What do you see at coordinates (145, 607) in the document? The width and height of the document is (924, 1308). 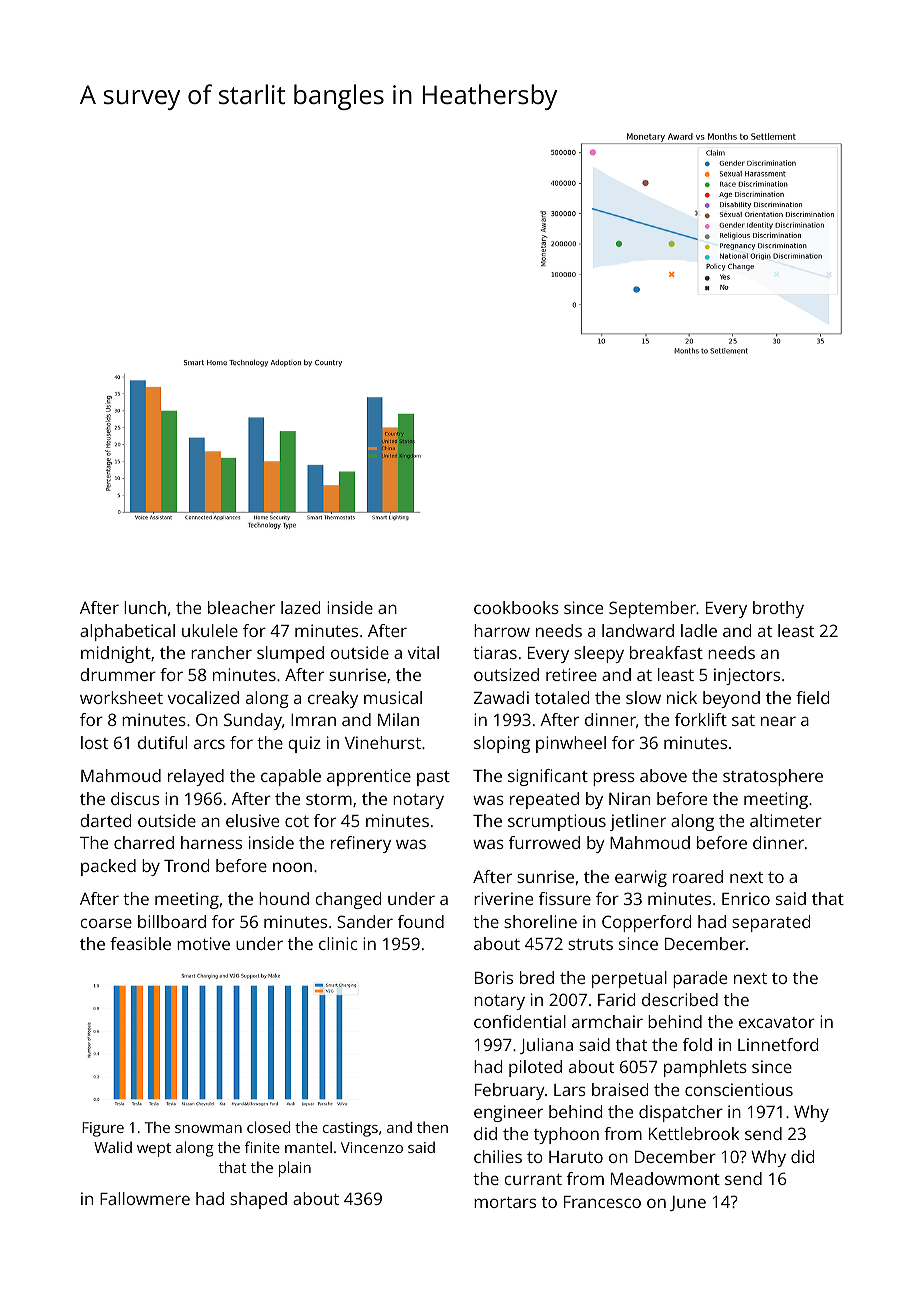 I see `lunch` at bounding box center [145, 607].
